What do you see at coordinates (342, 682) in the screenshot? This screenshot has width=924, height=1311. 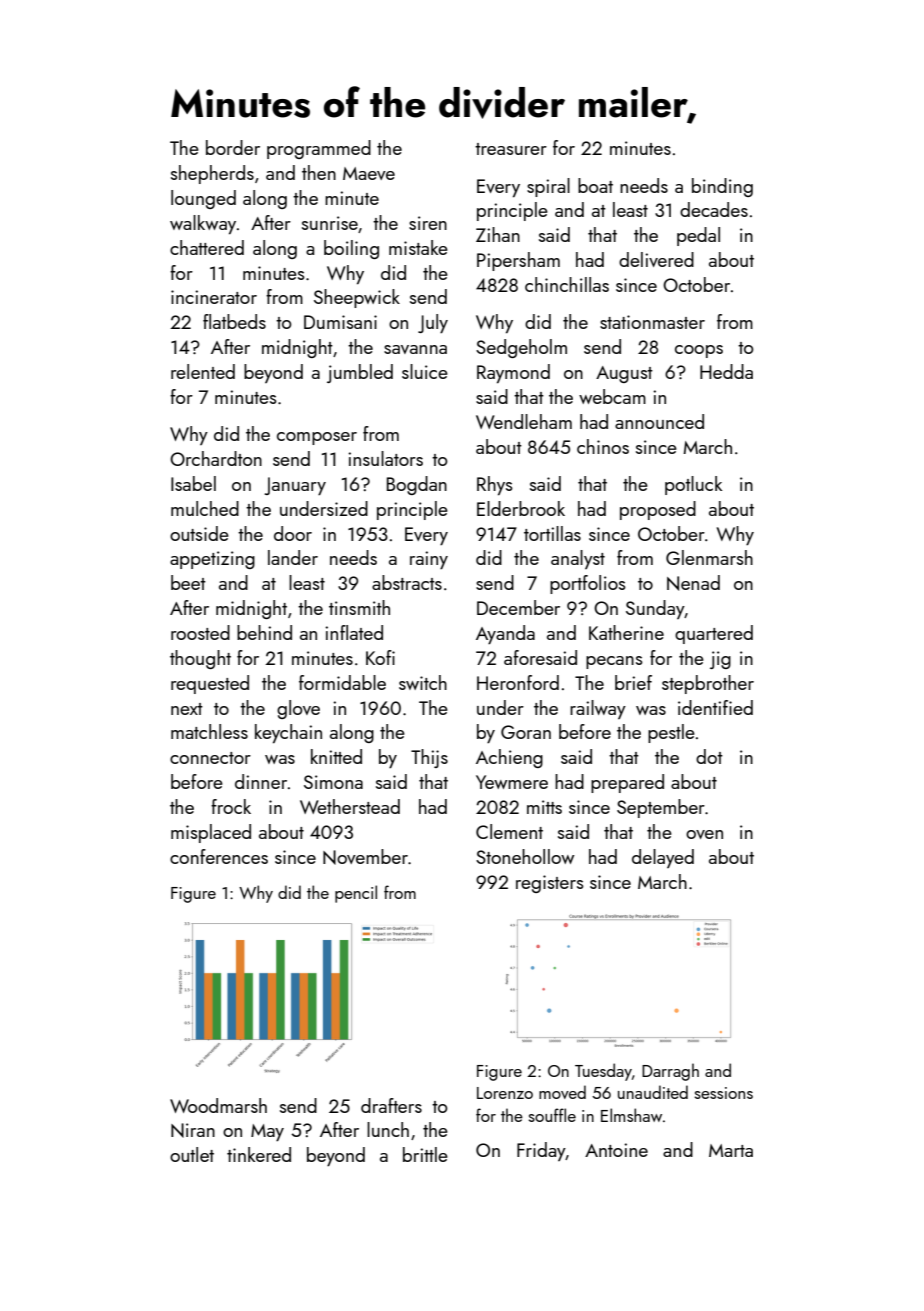 I see `formidable` at bounding box center [342, 682].
